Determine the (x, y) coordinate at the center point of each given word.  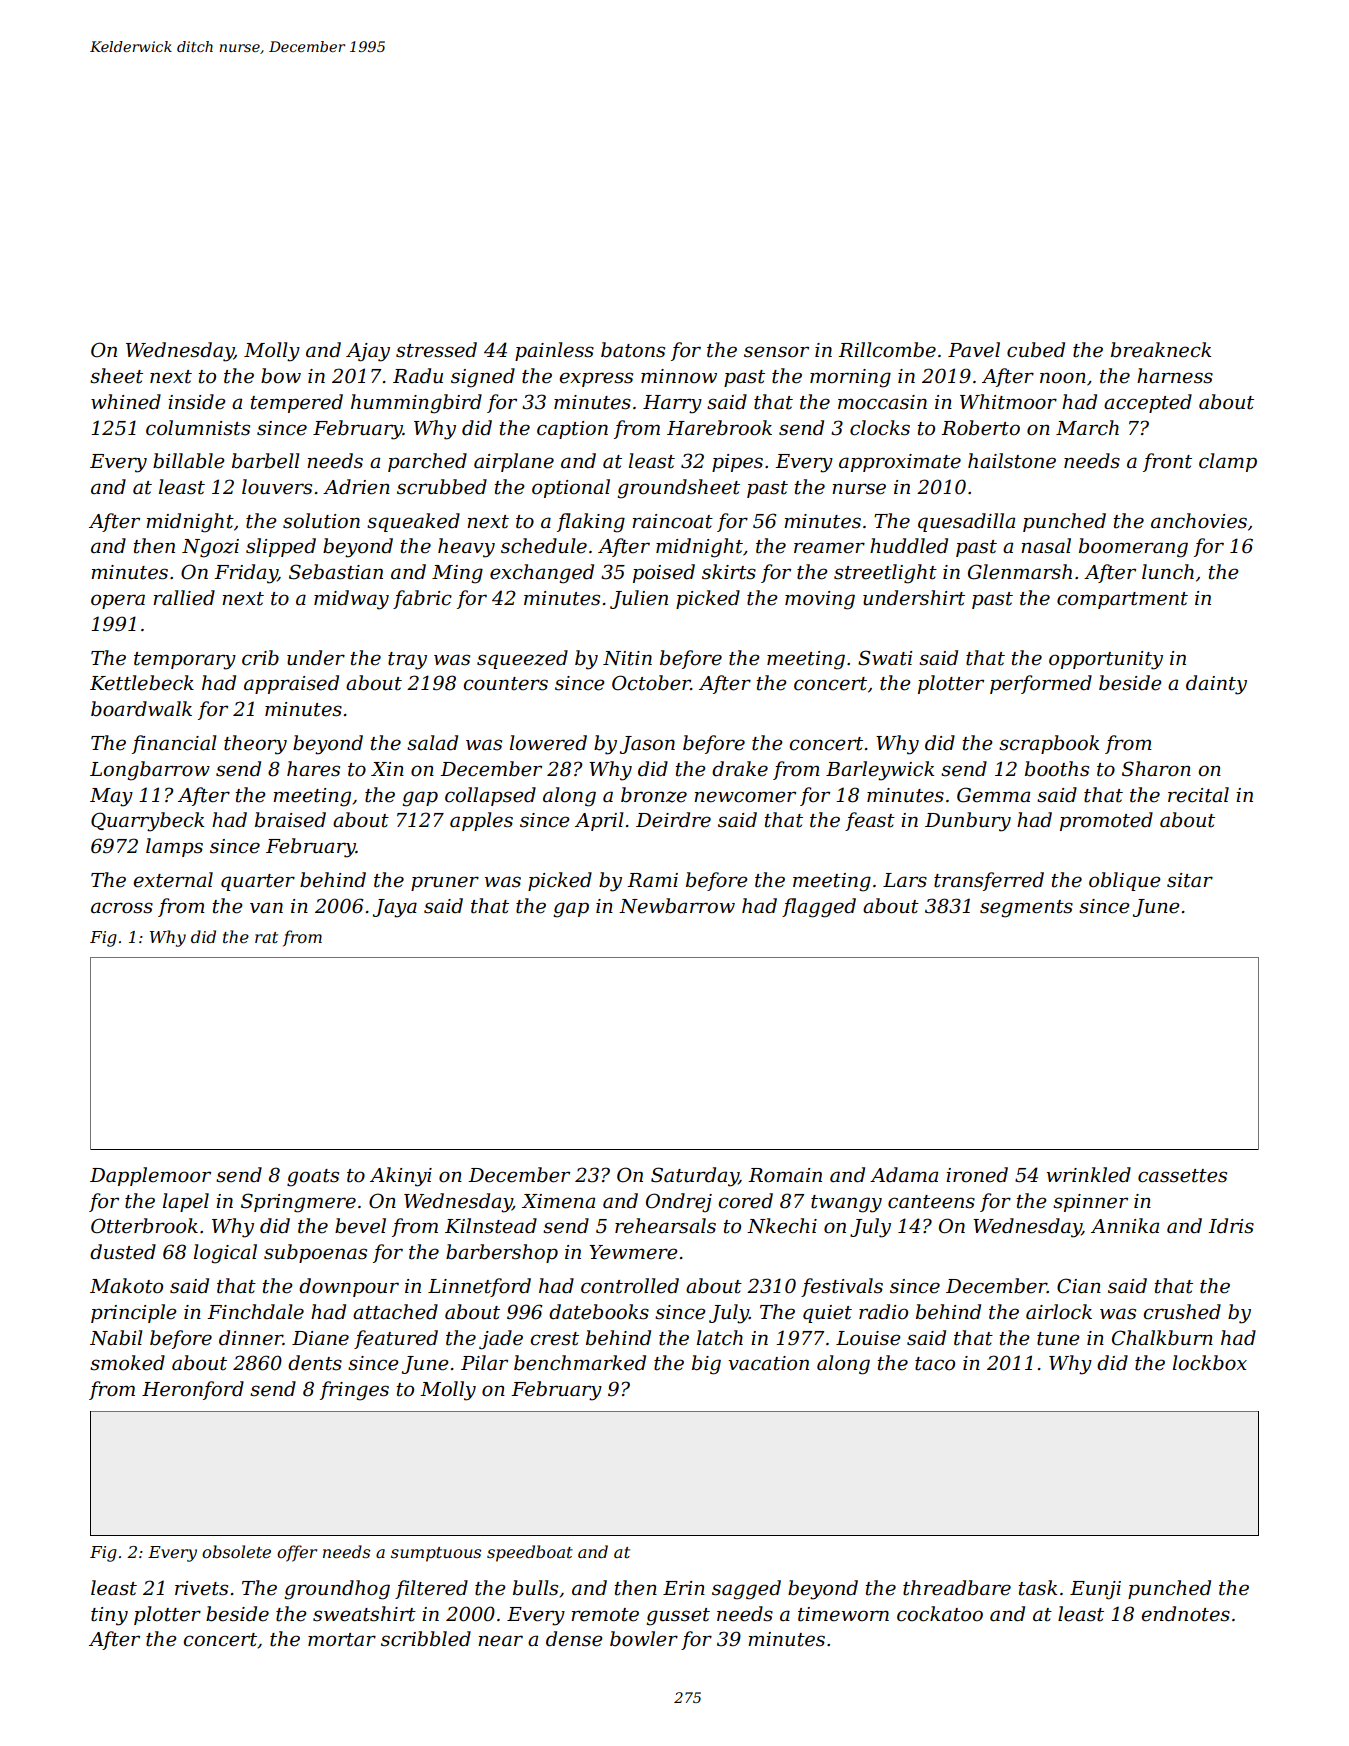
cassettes (1182, 1176)
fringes (354, 1391)
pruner (445, 883)
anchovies (1199, 521)
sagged (746, 1590)
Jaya (395, 908)
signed (483, 378)
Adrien (356, 487)
